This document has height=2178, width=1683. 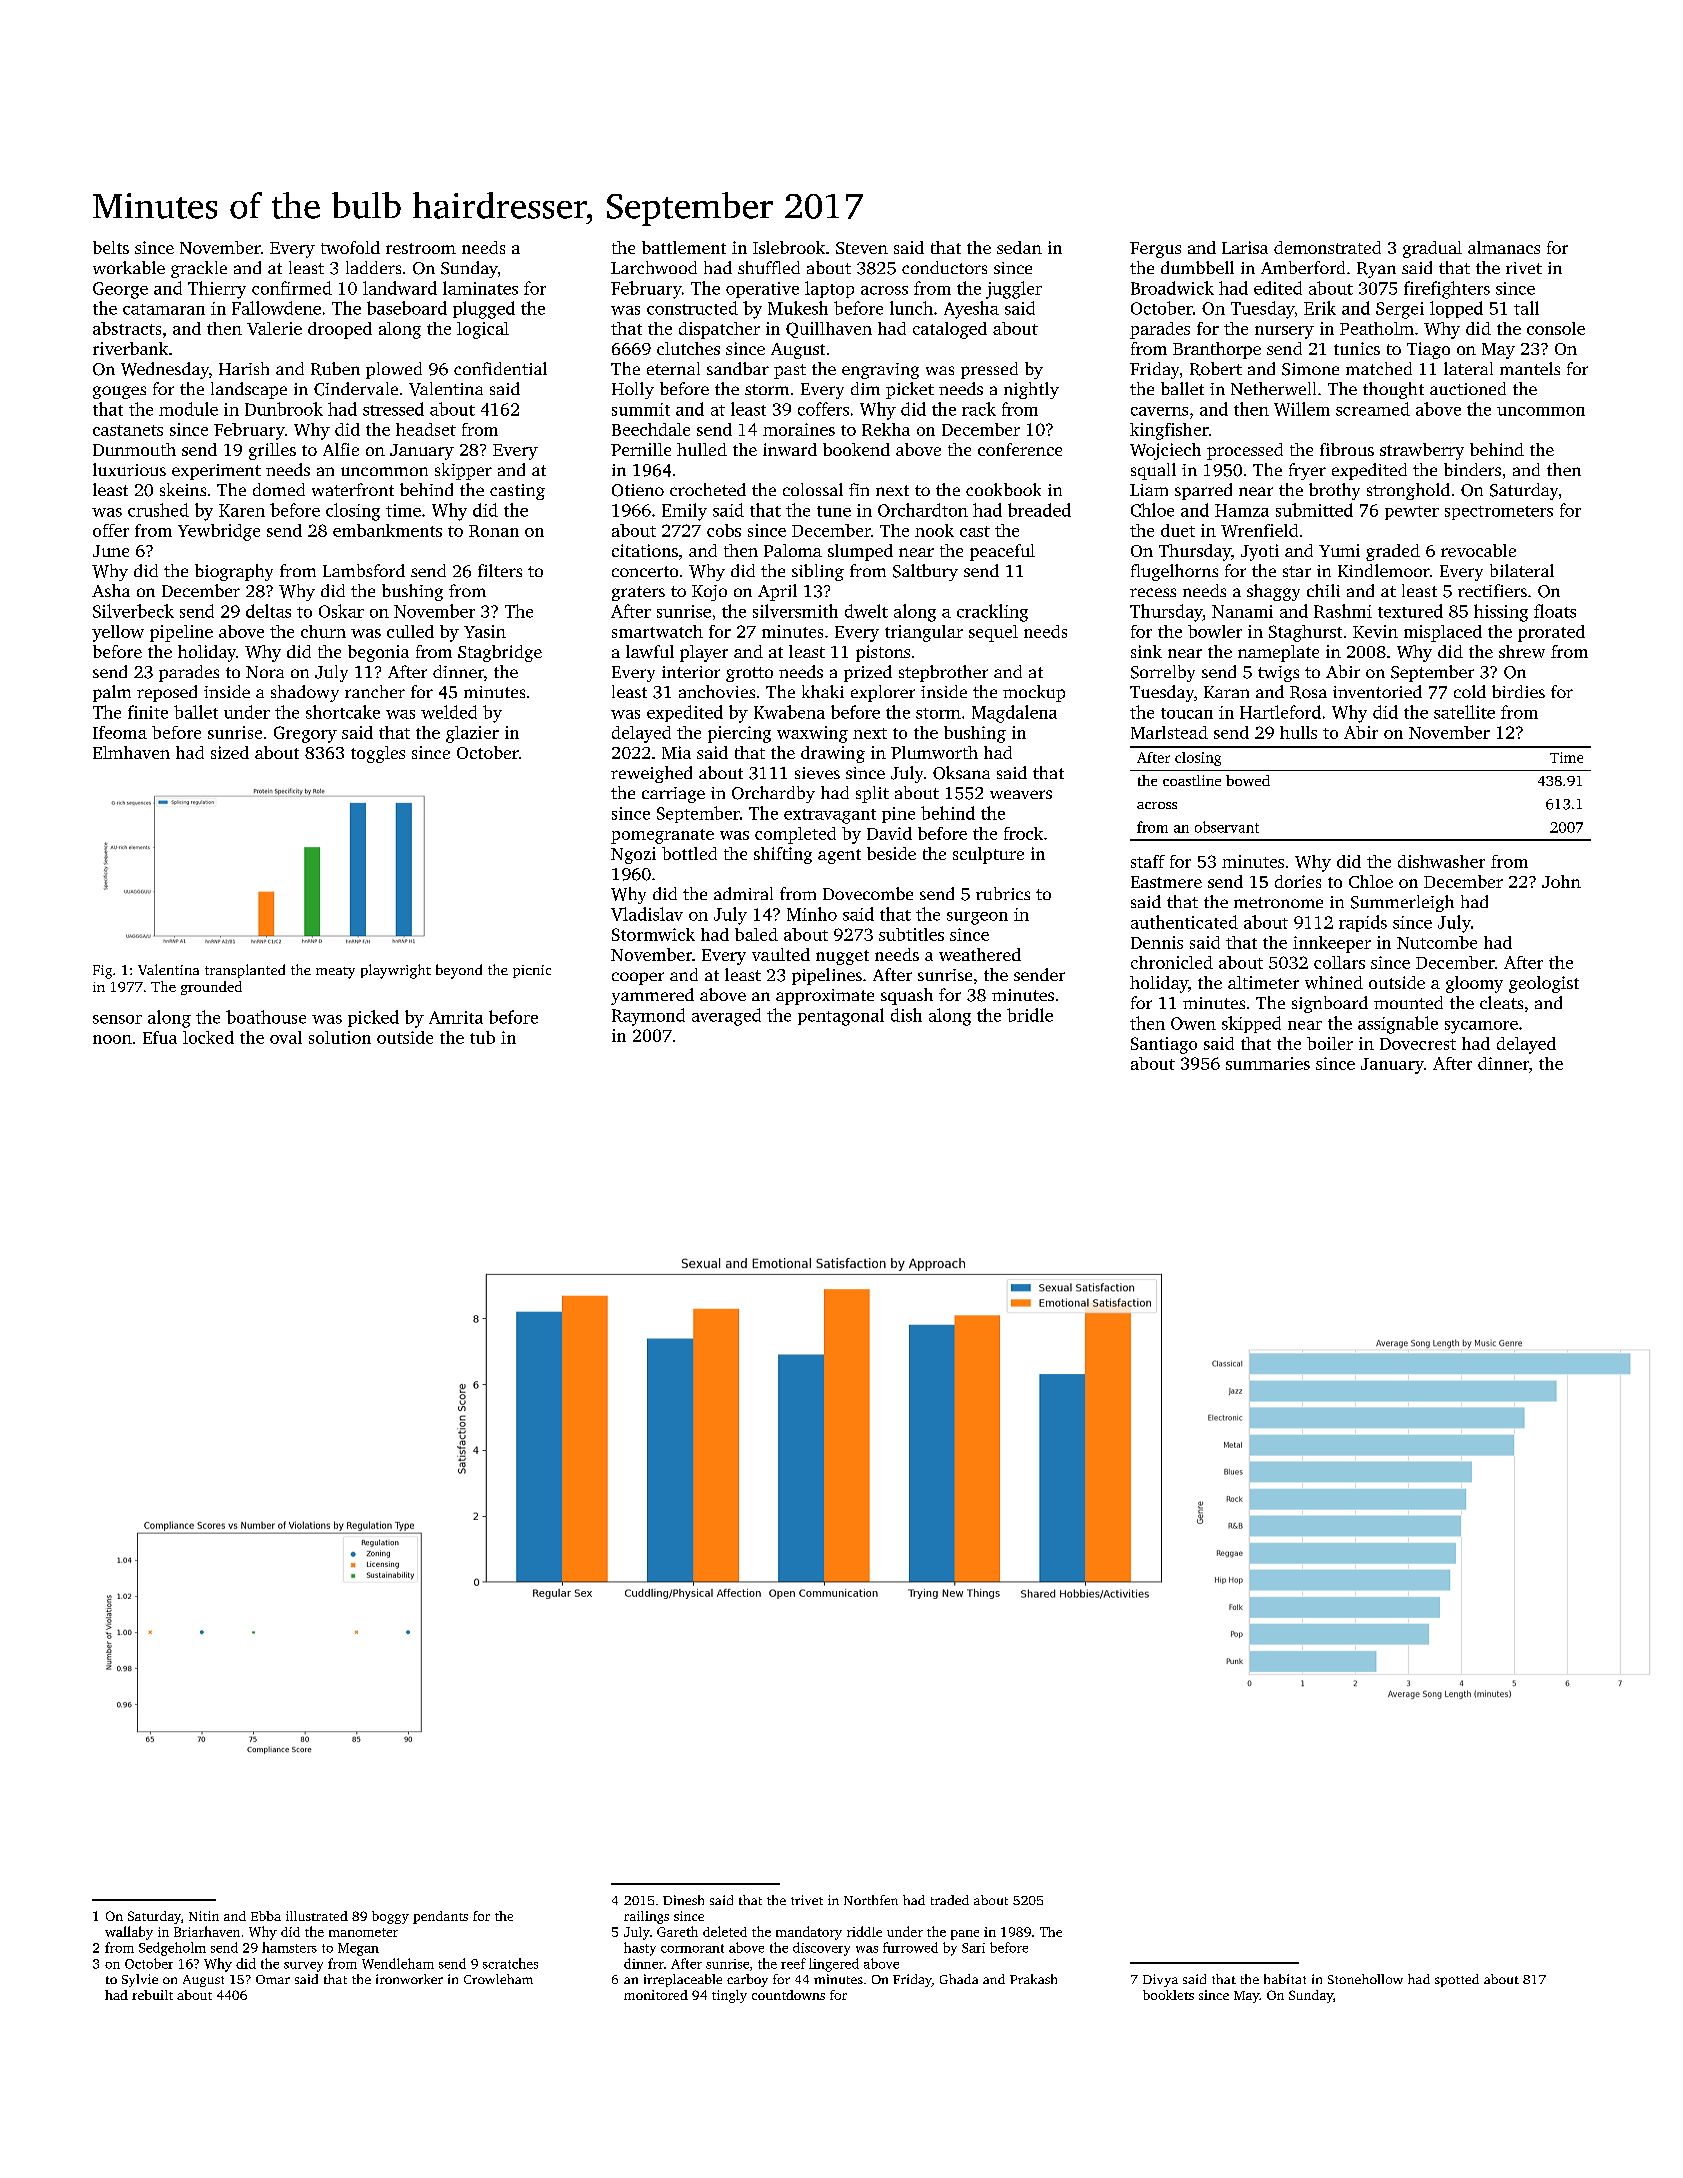 What do you see at coordinates (1418, 1044) in the document?
I see `Dovecrest` at bounding box center [1418, 1044].
